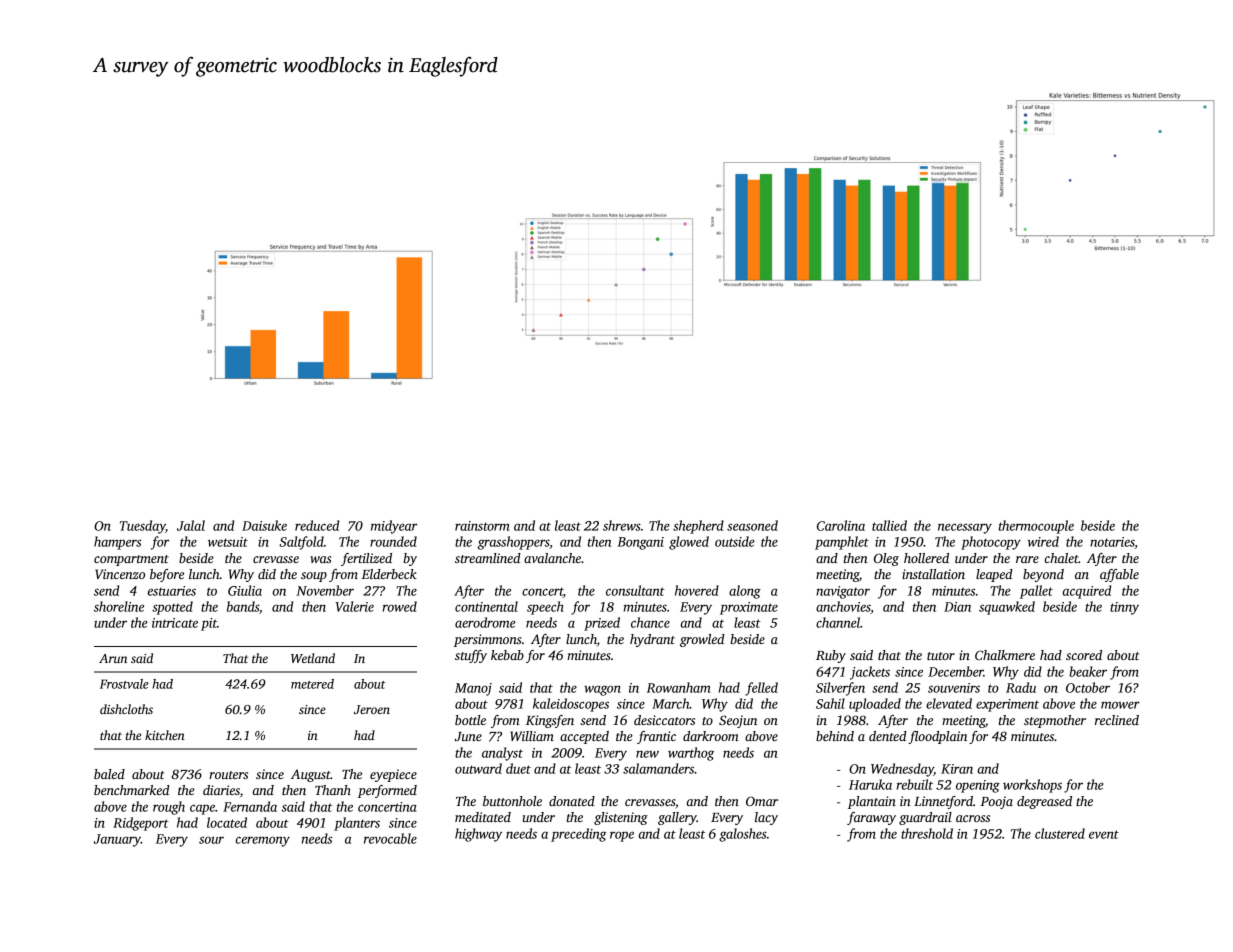 This document has height=952, width=1233. Describe the element at coordinates (1124, 608) in the document. I see `tinny` at that location.
